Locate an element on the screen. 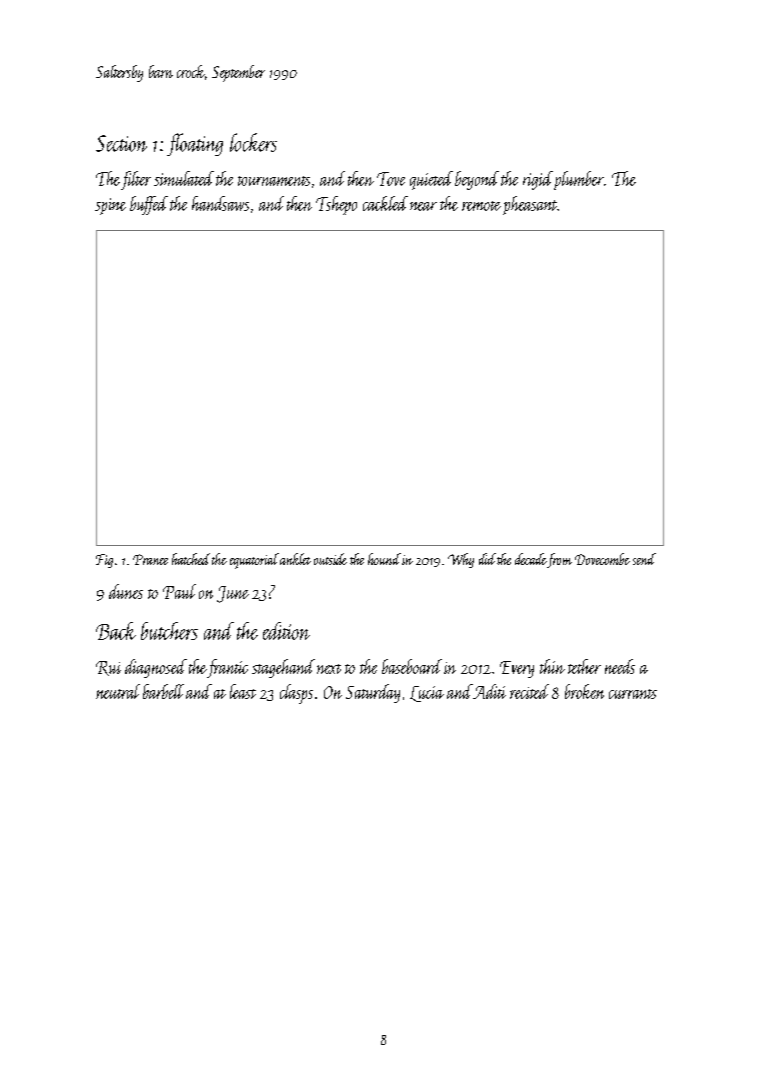 The image size is (760, 1079). outside is located at coordinates (330, 559).
